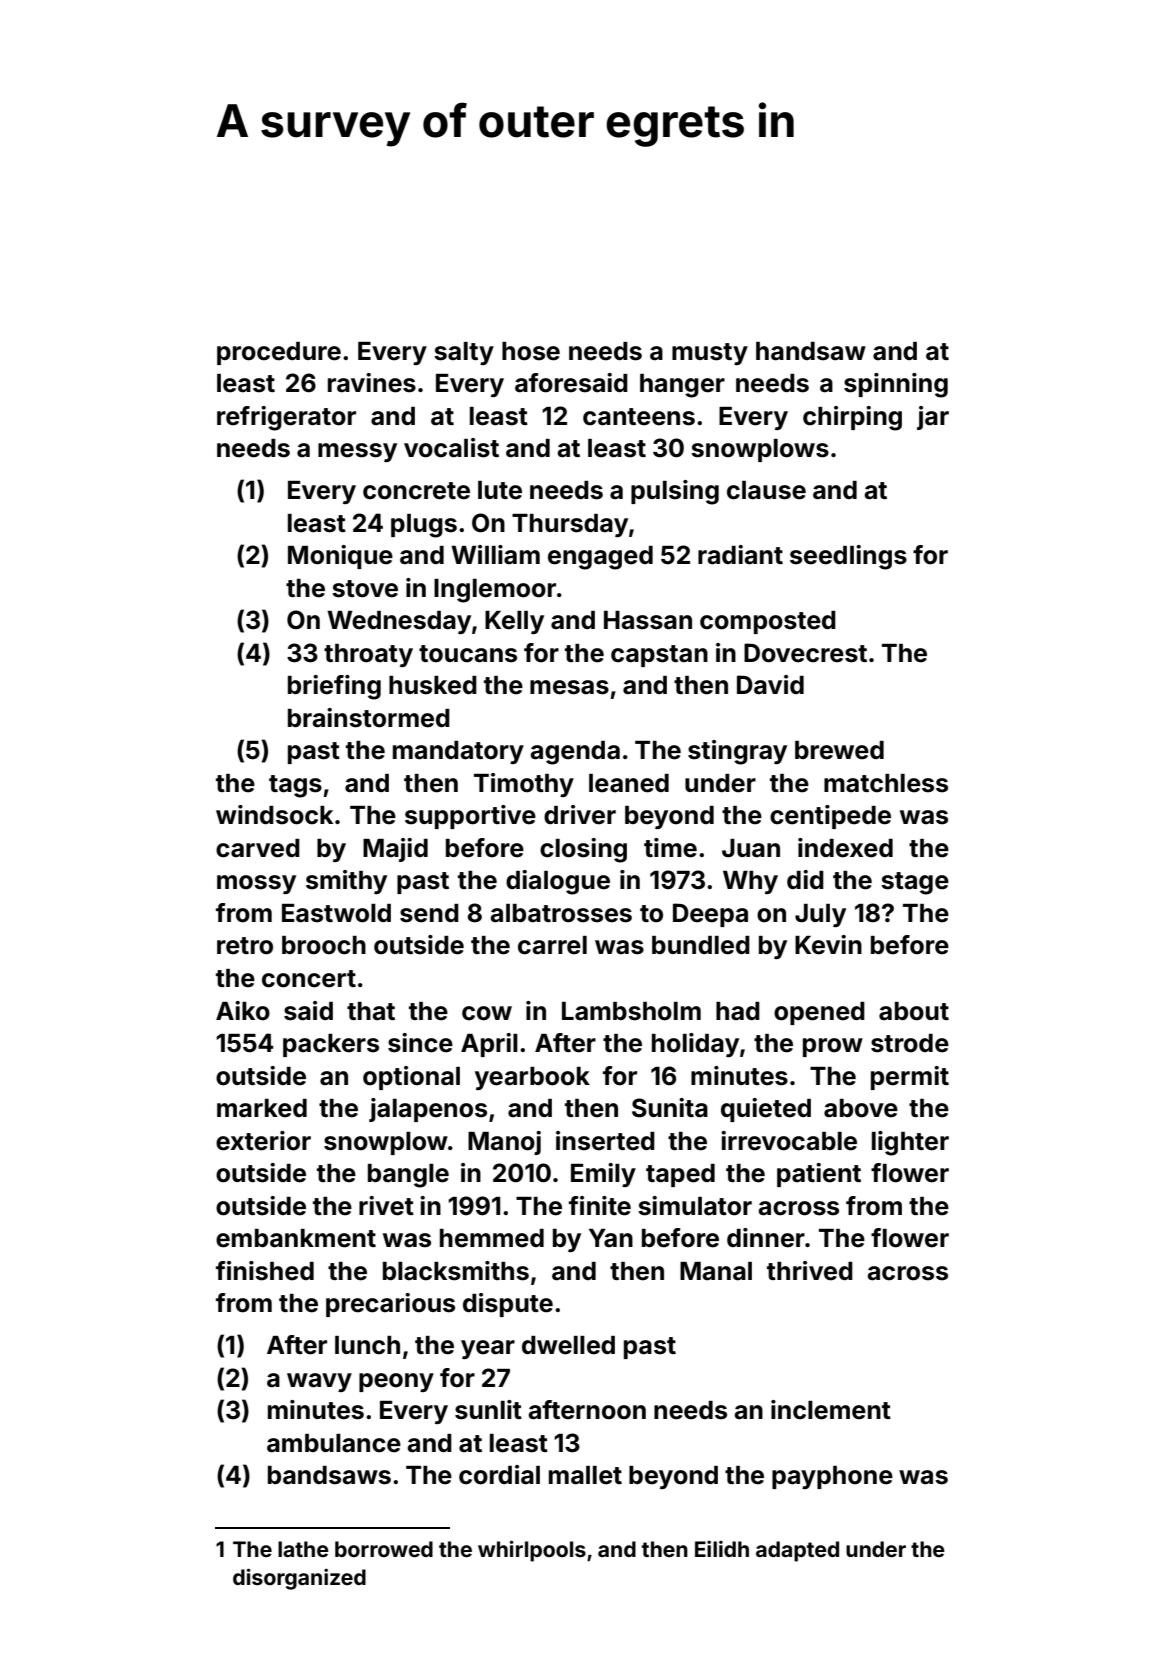 The image size is (1165, 1654). What do you see at coordinates (489, 1045) in the document?
I see `April` at bounding box center [489, 1045].
